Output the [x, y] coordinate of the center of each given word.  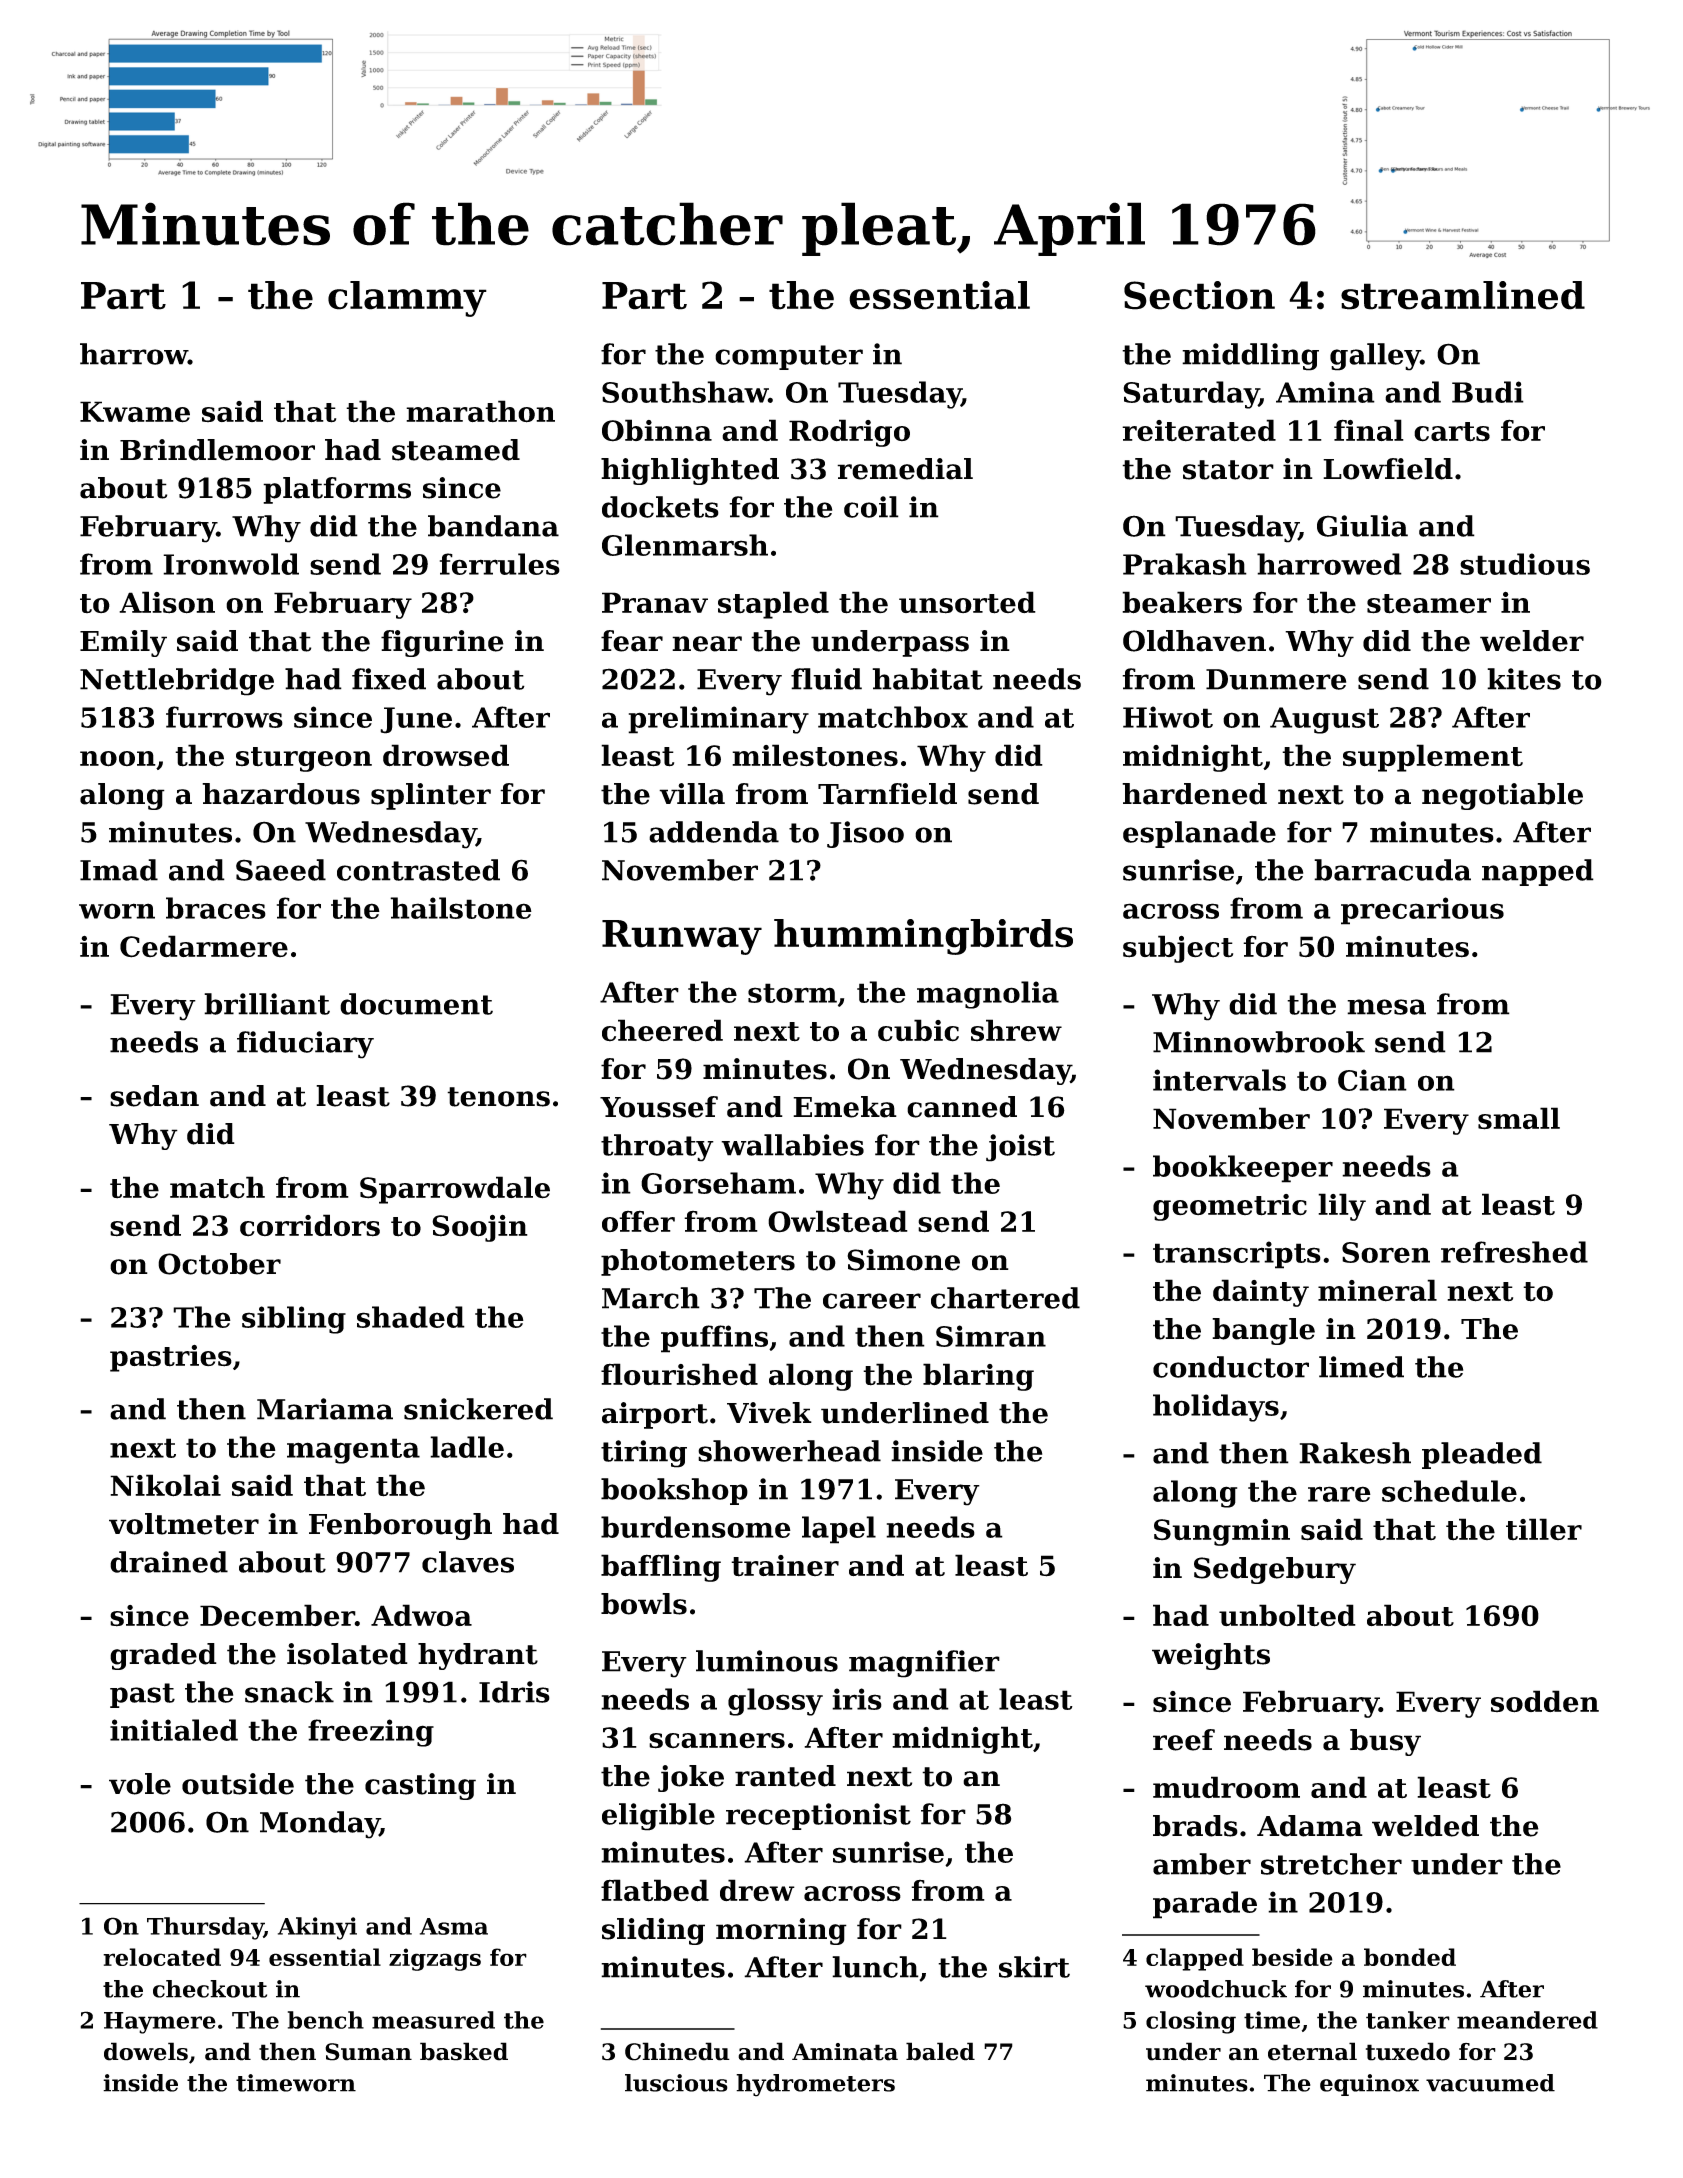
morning [781, 1931]
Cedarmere [204, 946]
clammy [407, 299]
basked [464, 2051]
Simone [903, 1260]
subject [1178, 949]
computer [789, 357]
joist [1020, 1148]
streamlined [1463, 295]
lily [1342, 1207]
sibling [294, 1320]
